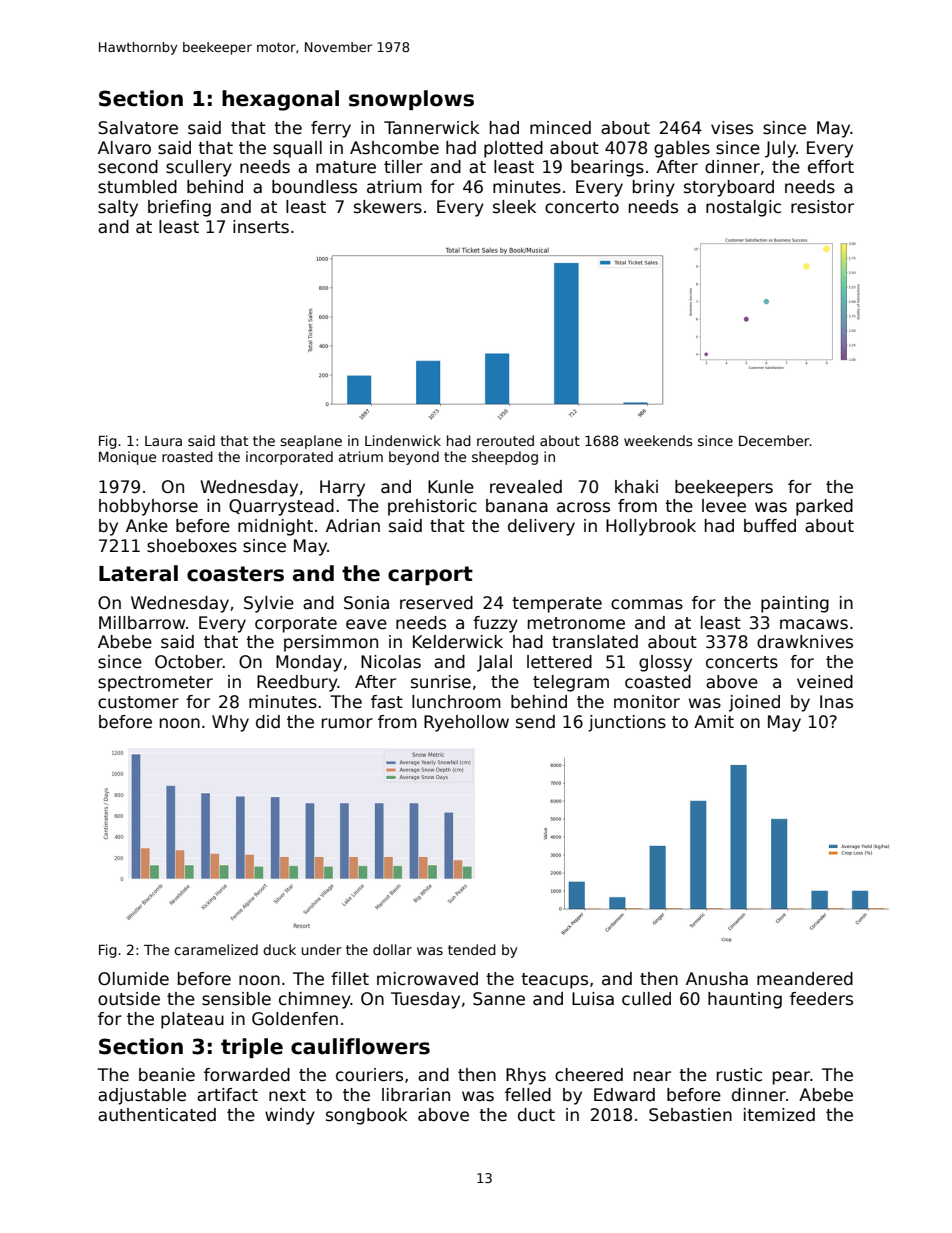 The image size is (952, 1233). I want to click on itemized, so click(779, 1115).
